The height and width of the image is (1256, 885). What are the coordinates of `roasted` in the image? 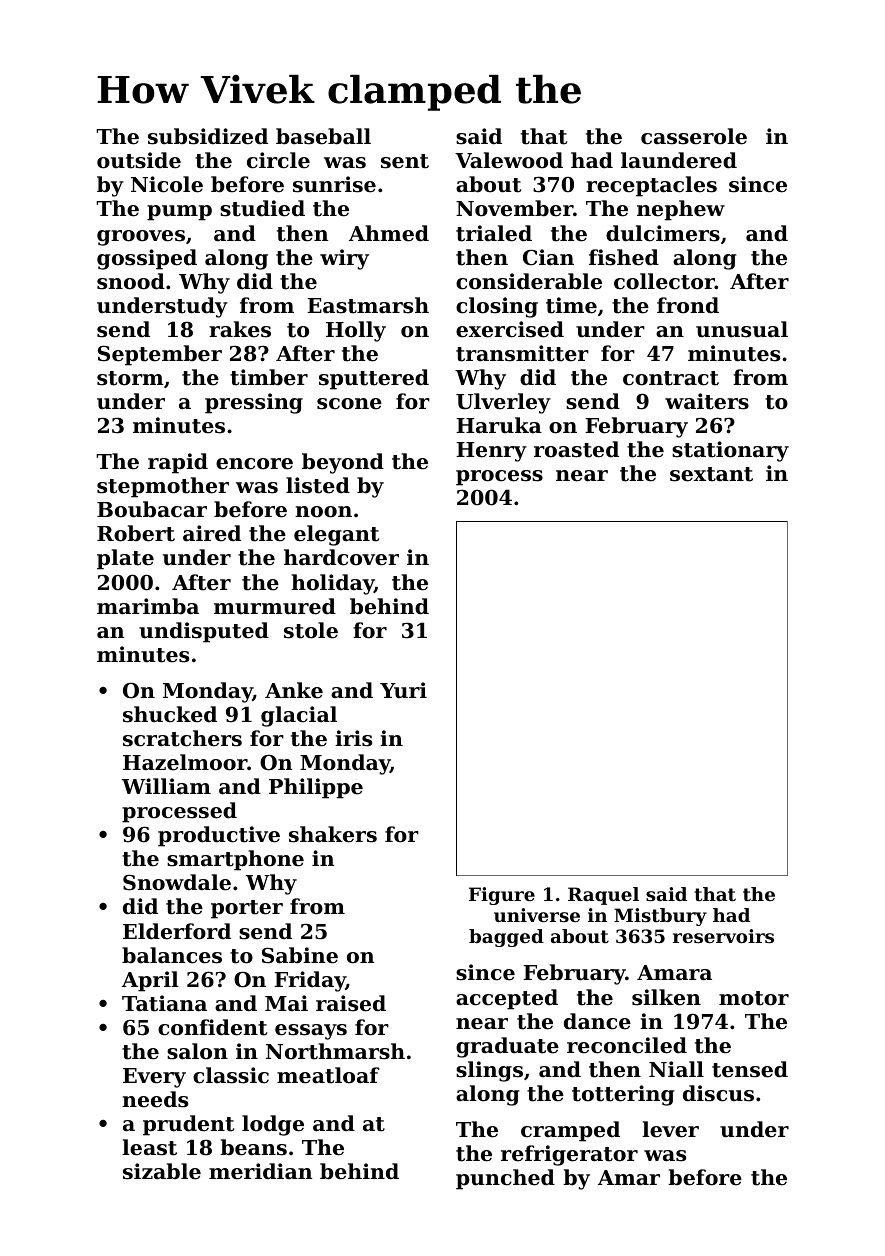 It's located at (576, 449).
